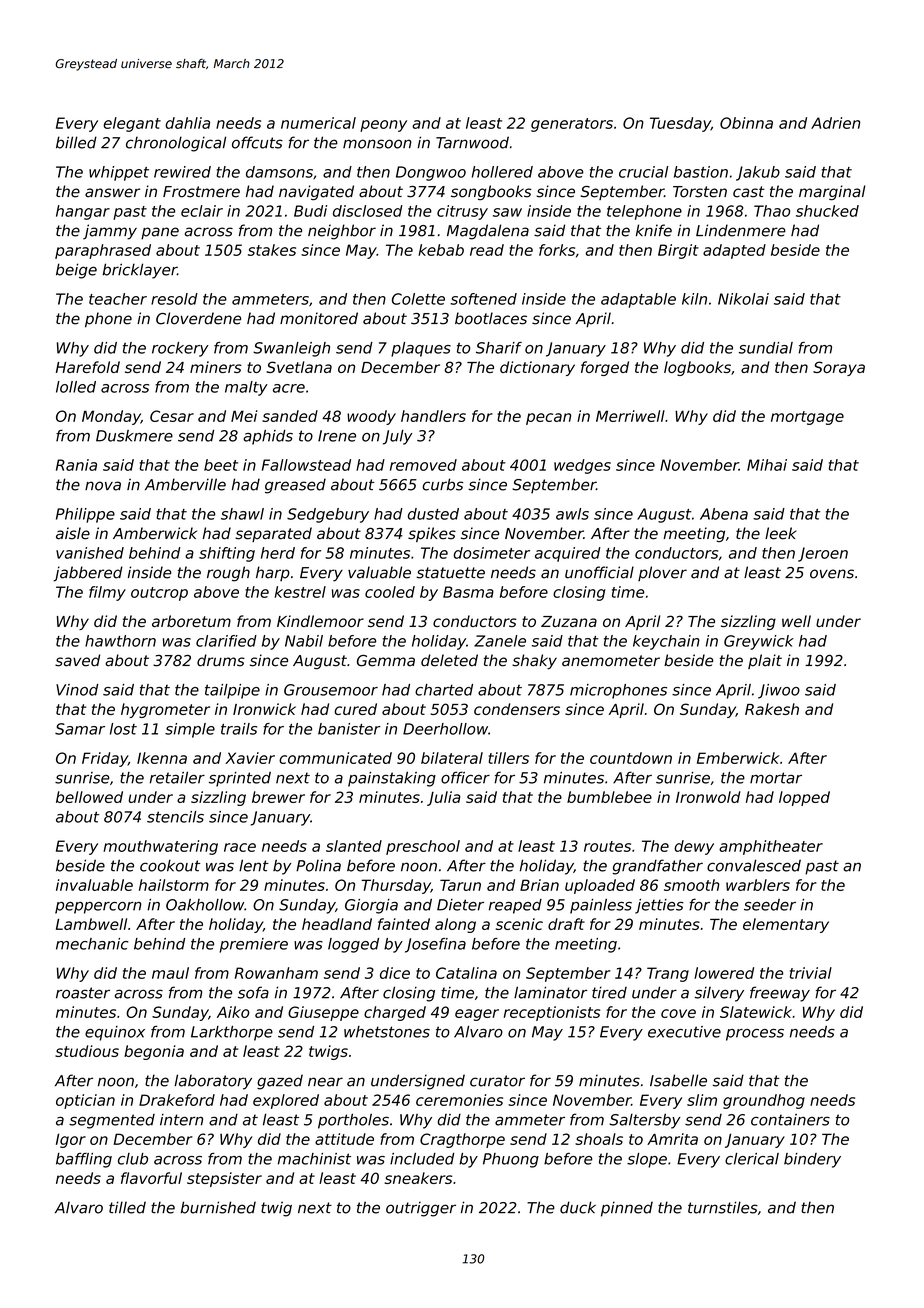 This screenshot has height=1308, width=924. I want to click on Adrien, so click(835, 123).
